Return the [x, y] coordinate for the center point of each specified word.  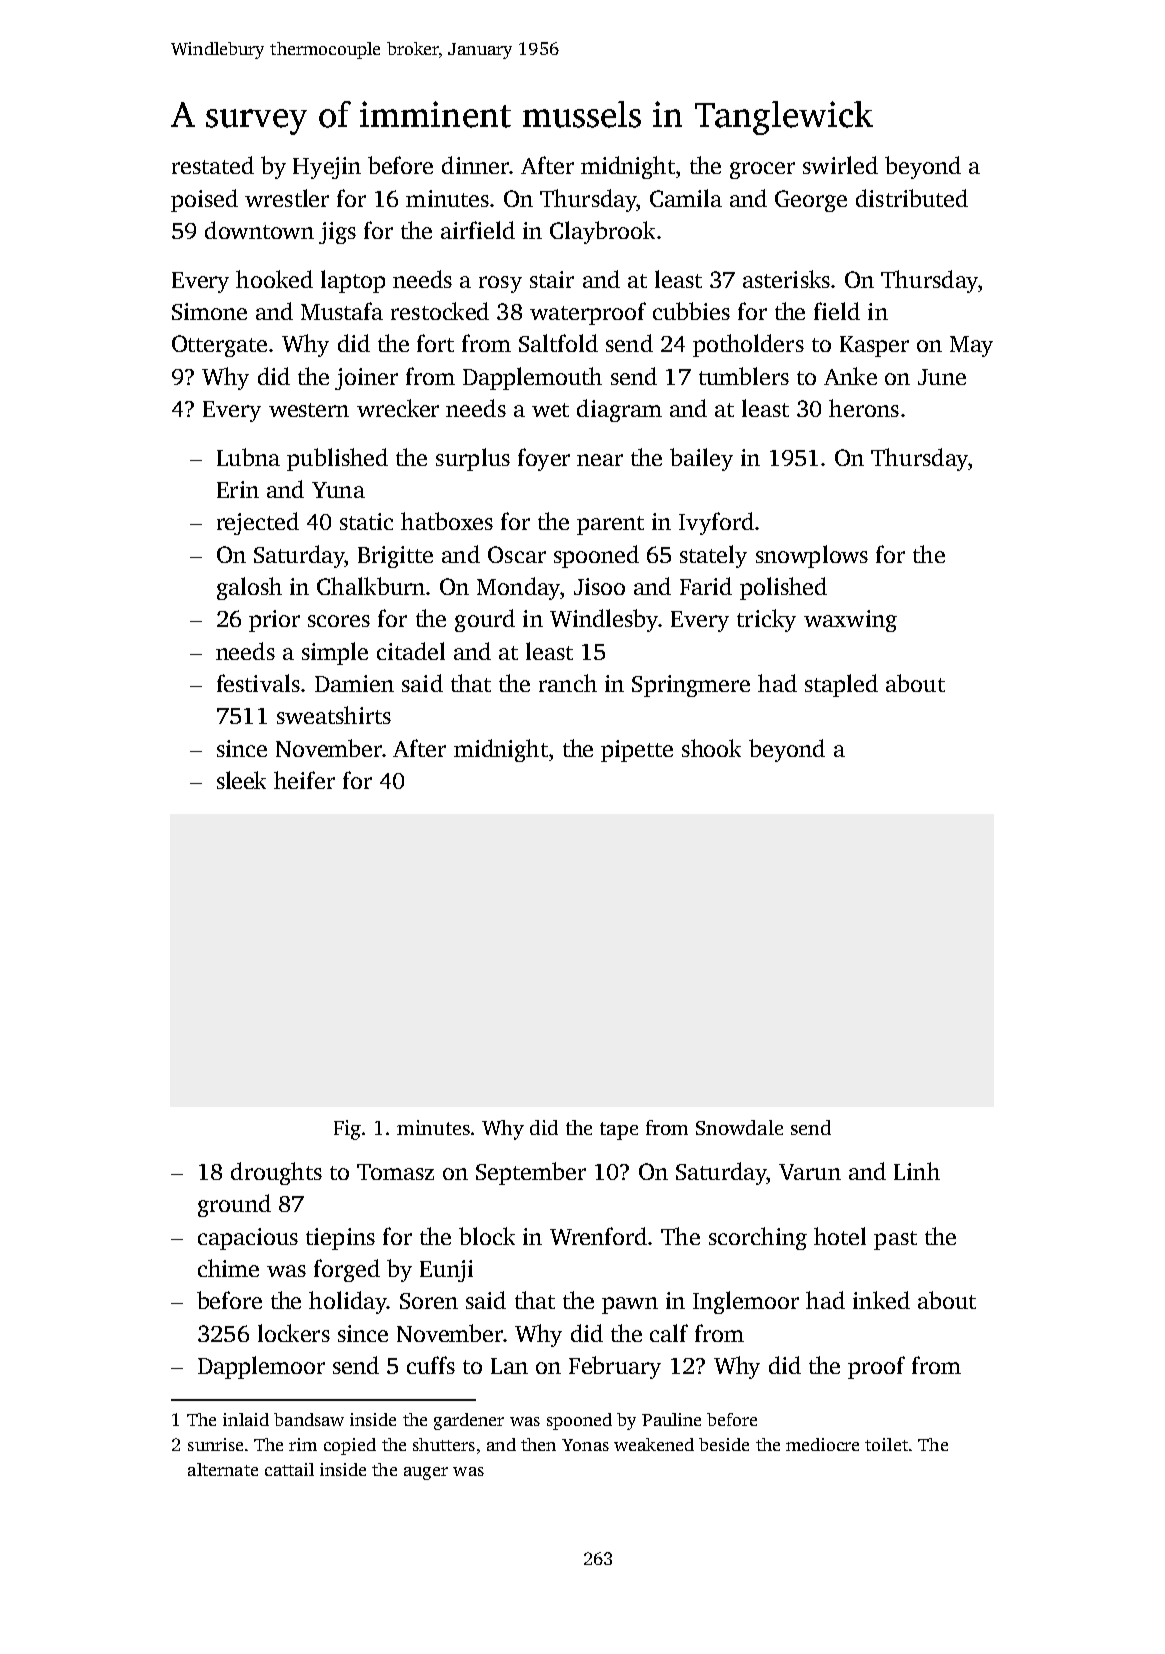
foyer [544, 459]
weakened [654, 1444]
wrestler [287, 198]
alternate [223, 1469]
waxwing [850, 621]
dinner [475, 165]
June [942, 377]
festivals [258, 683]
